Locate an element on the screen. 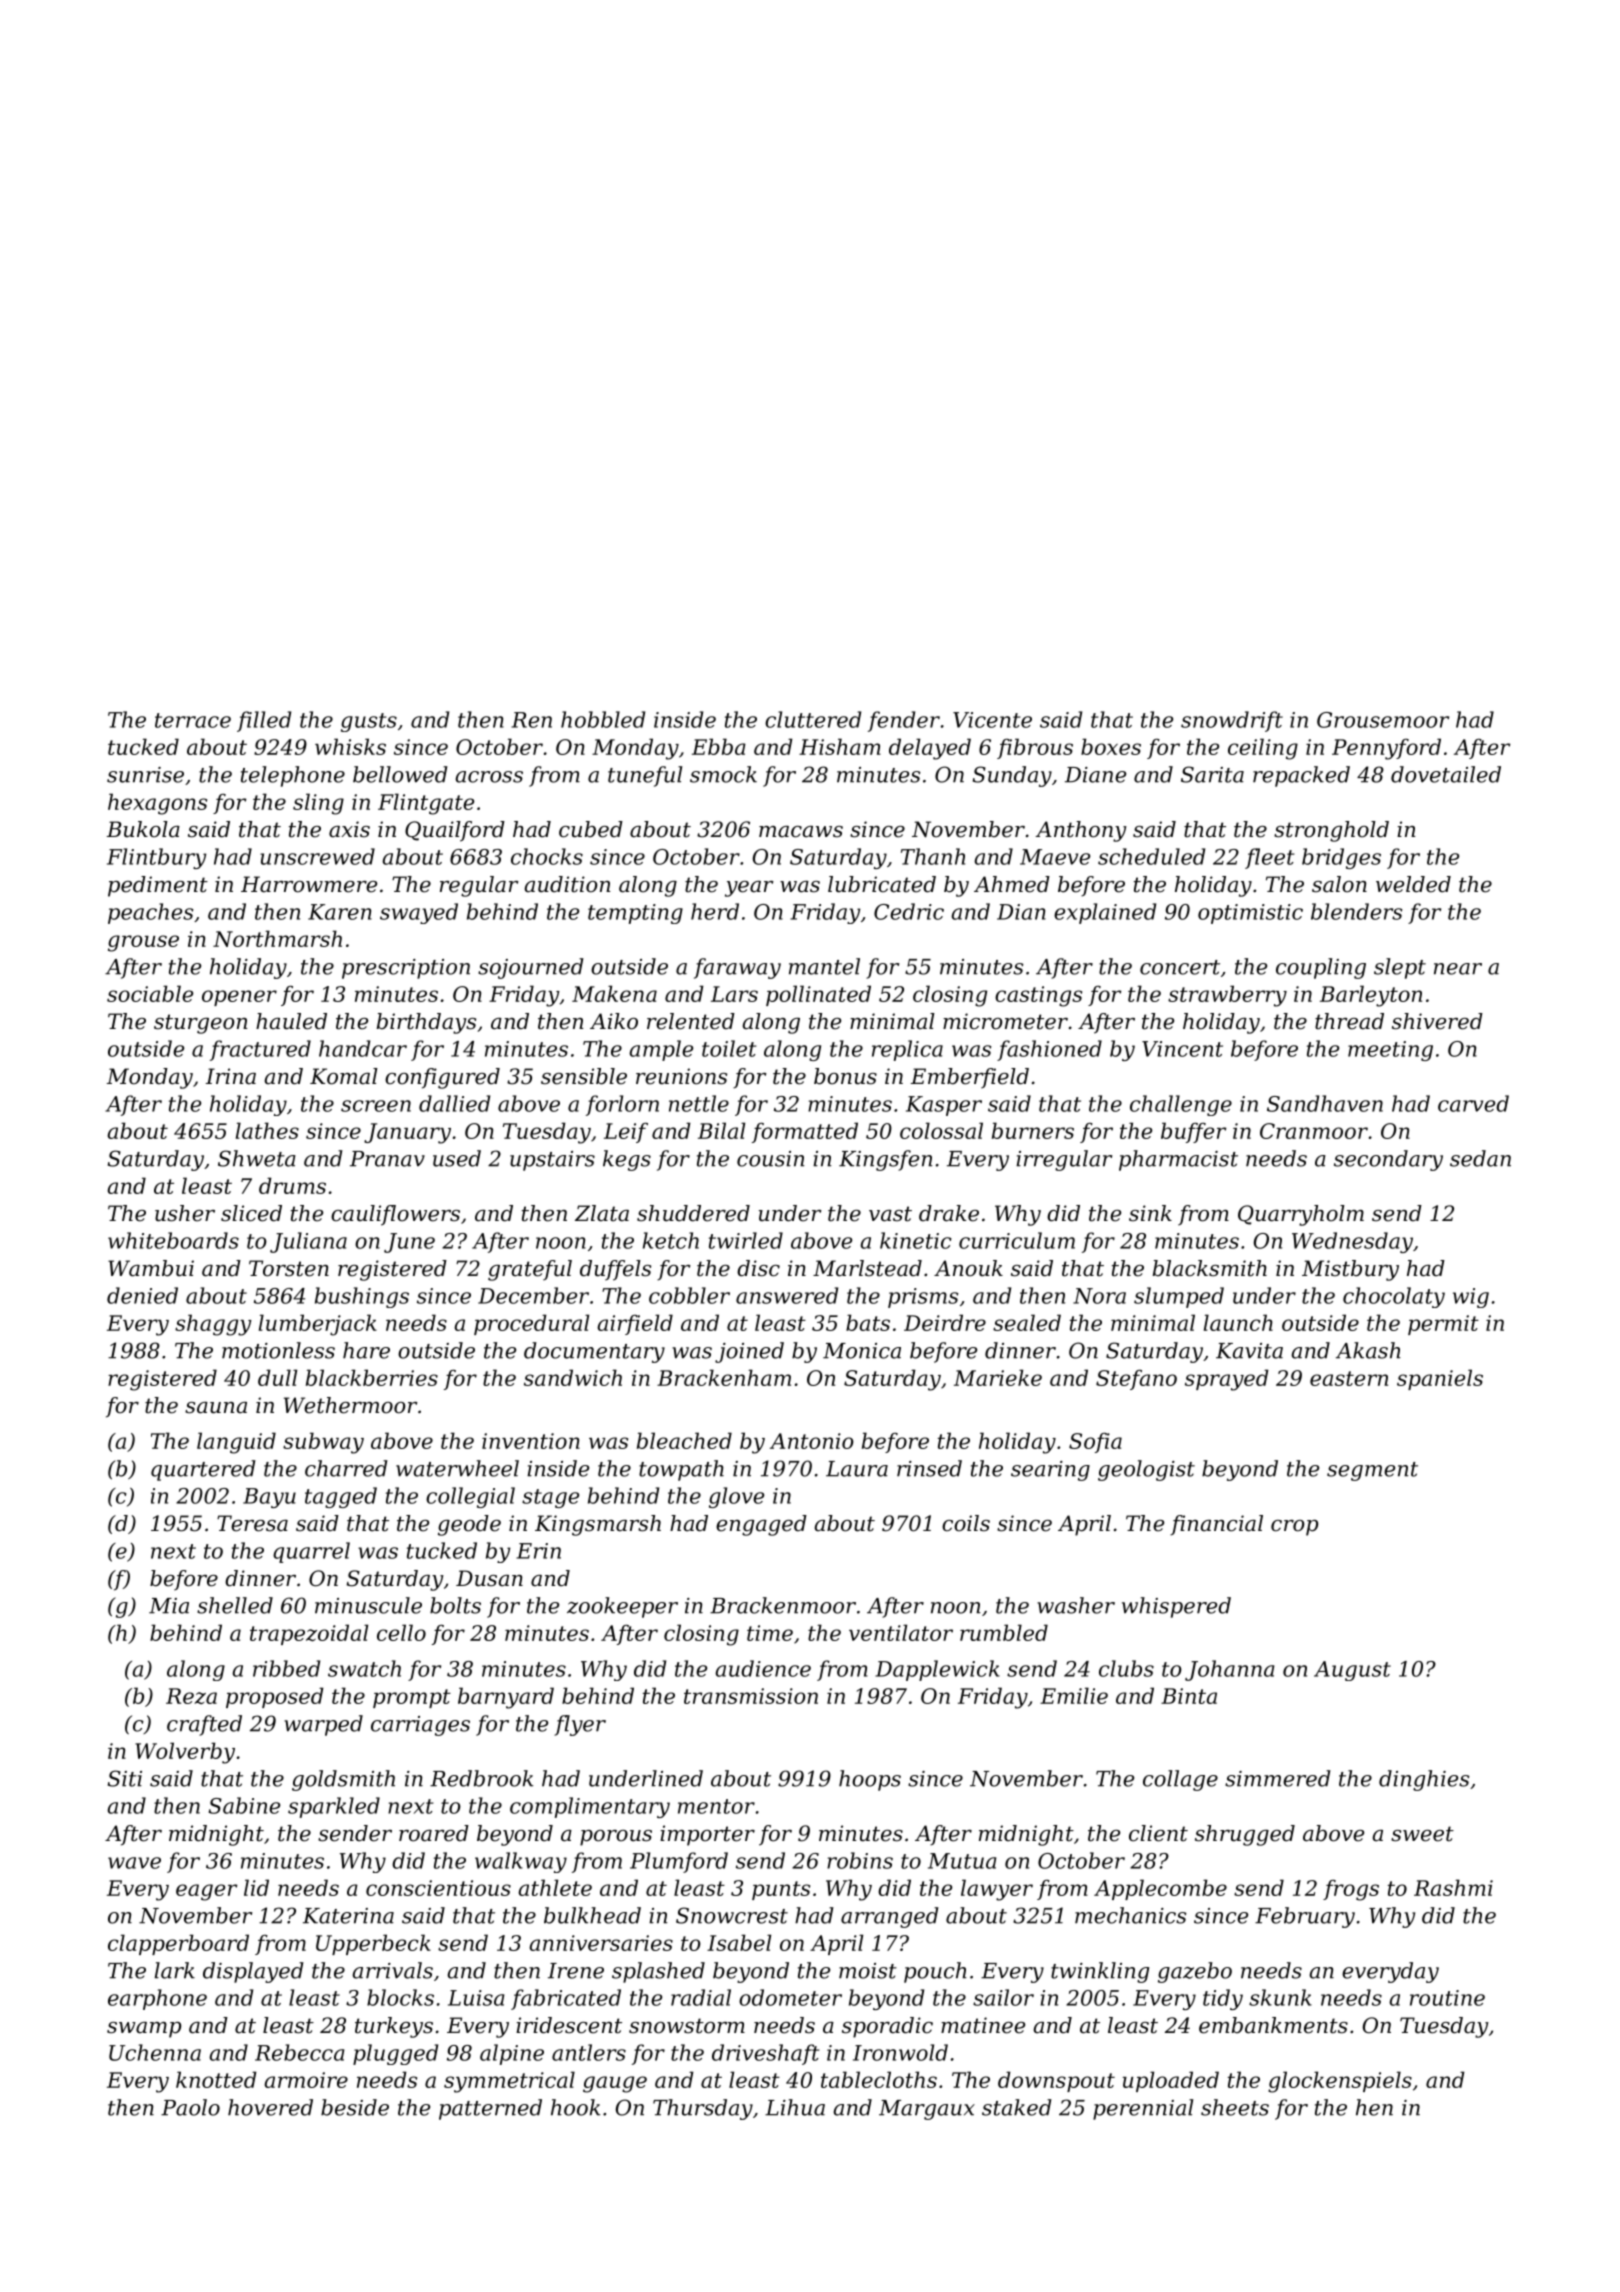  sojourned is located at coordinates (531, 968).
